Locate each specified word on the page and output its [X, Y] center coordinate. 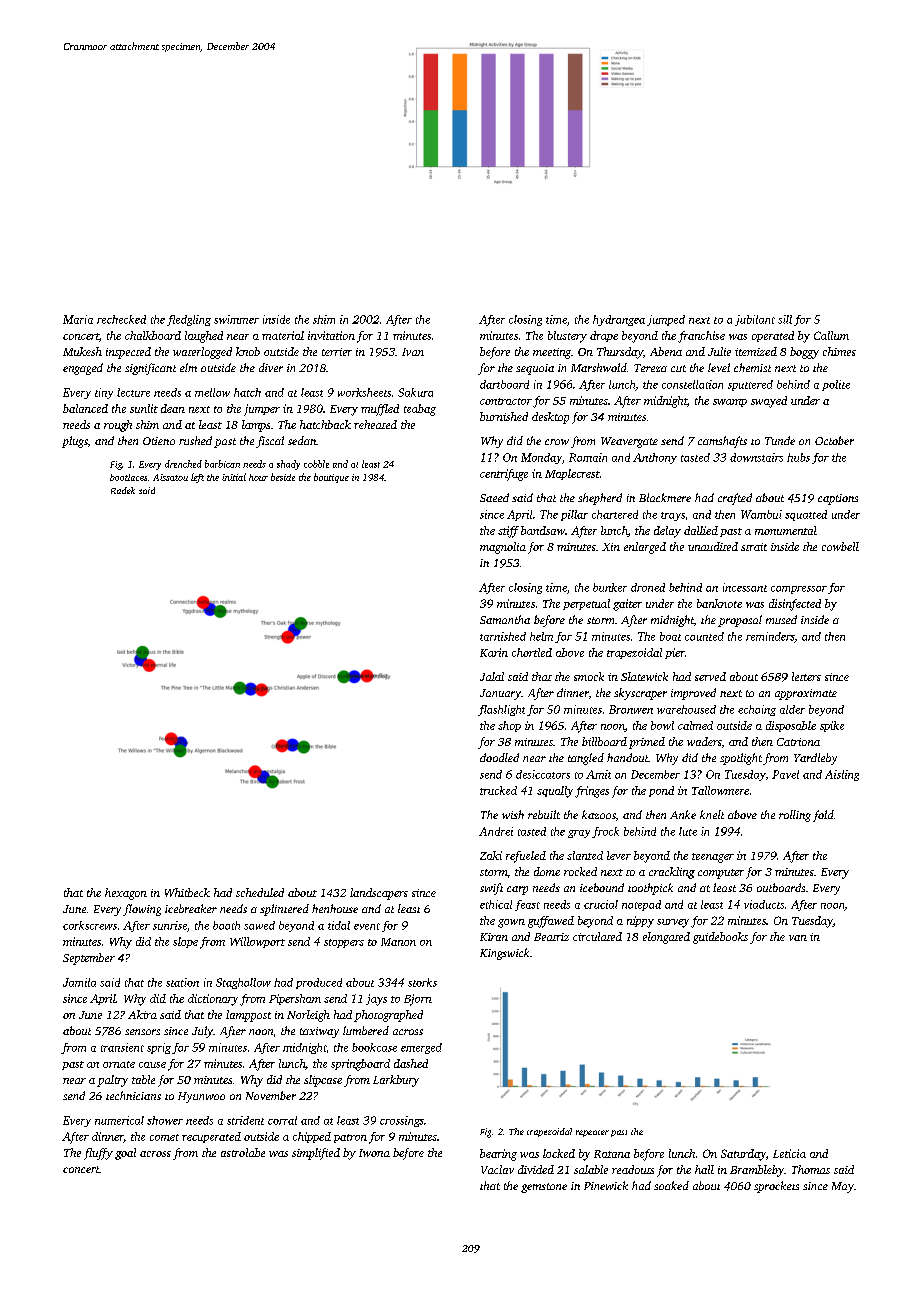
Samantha [505, 619]
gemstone [544, 1188]
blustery [567, 337]
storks [422, 982]
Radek [123, 490]
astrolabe [243, 1152]
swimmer [236, 319]
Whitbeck [187, 892]
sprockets [776, 1187]
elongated [666, 938]
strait [754, 547]
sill [785, 319]
